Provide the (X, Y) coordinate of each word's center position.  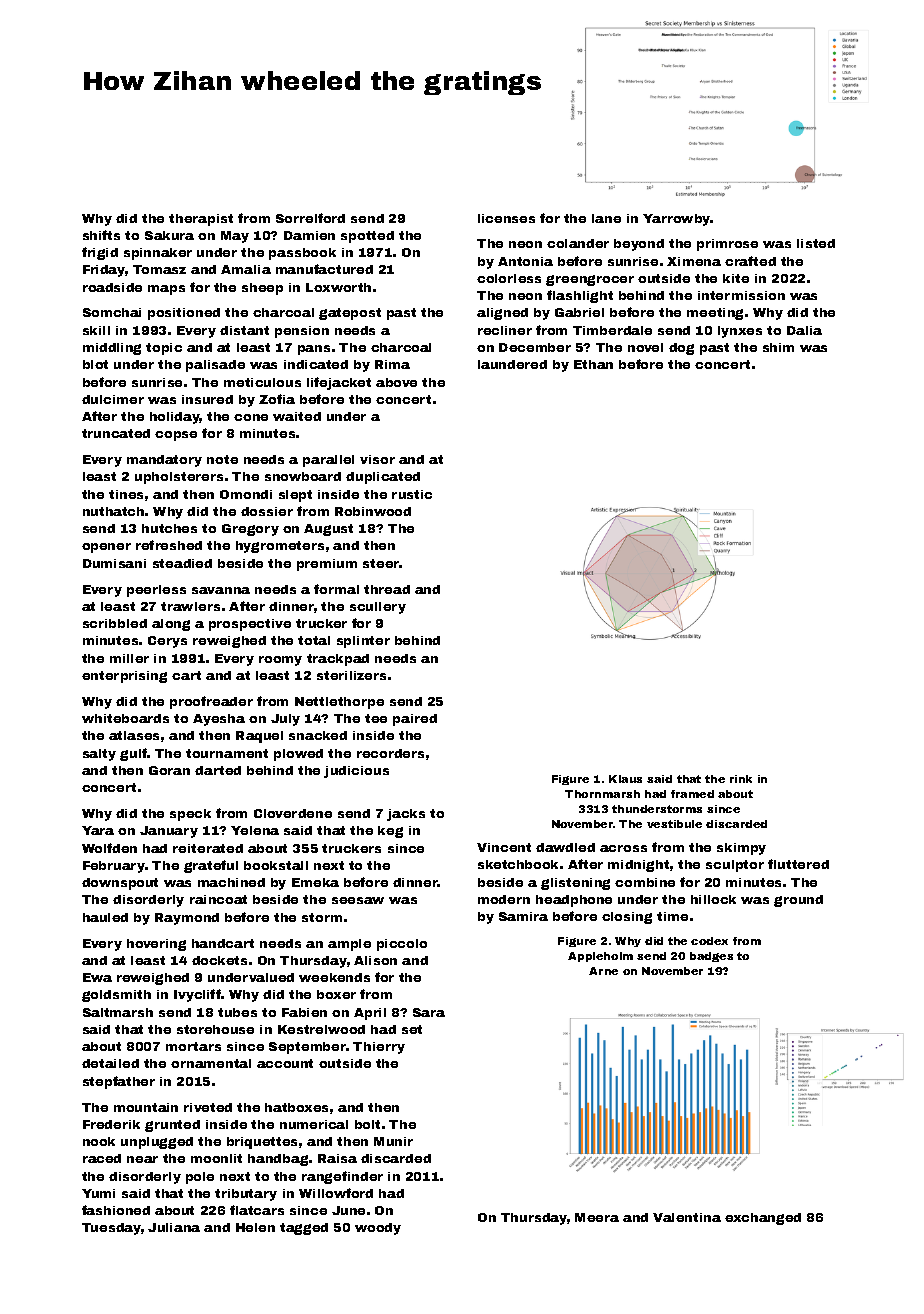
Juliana (174, 1227)
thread (387, 589)
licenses (506, 218)
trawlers (190, 606)
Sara (429, 1012)
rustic (412, 494)
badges (711, 957)
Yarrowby (677, 220)
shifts (101, 235)
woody (378, 1229)
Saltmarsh (118, 1012)
